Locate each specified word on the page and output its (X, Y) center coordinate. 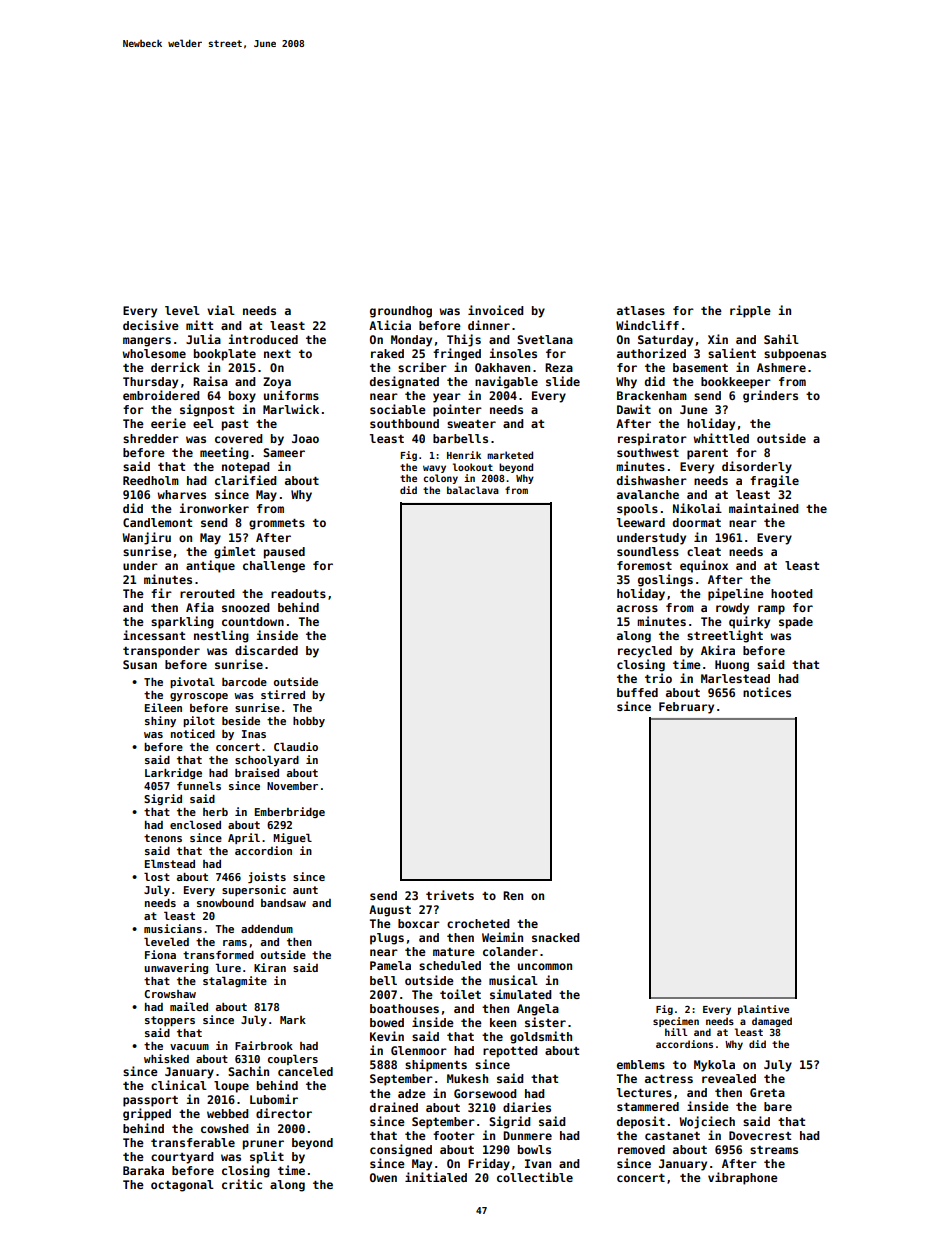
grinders (770, 396)
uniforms (291, 395)
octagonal (182, 1186)
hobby (309, 722)
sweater (471, 424)
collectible (535, 1177)
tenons (163, 838)
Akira (718, 650)
